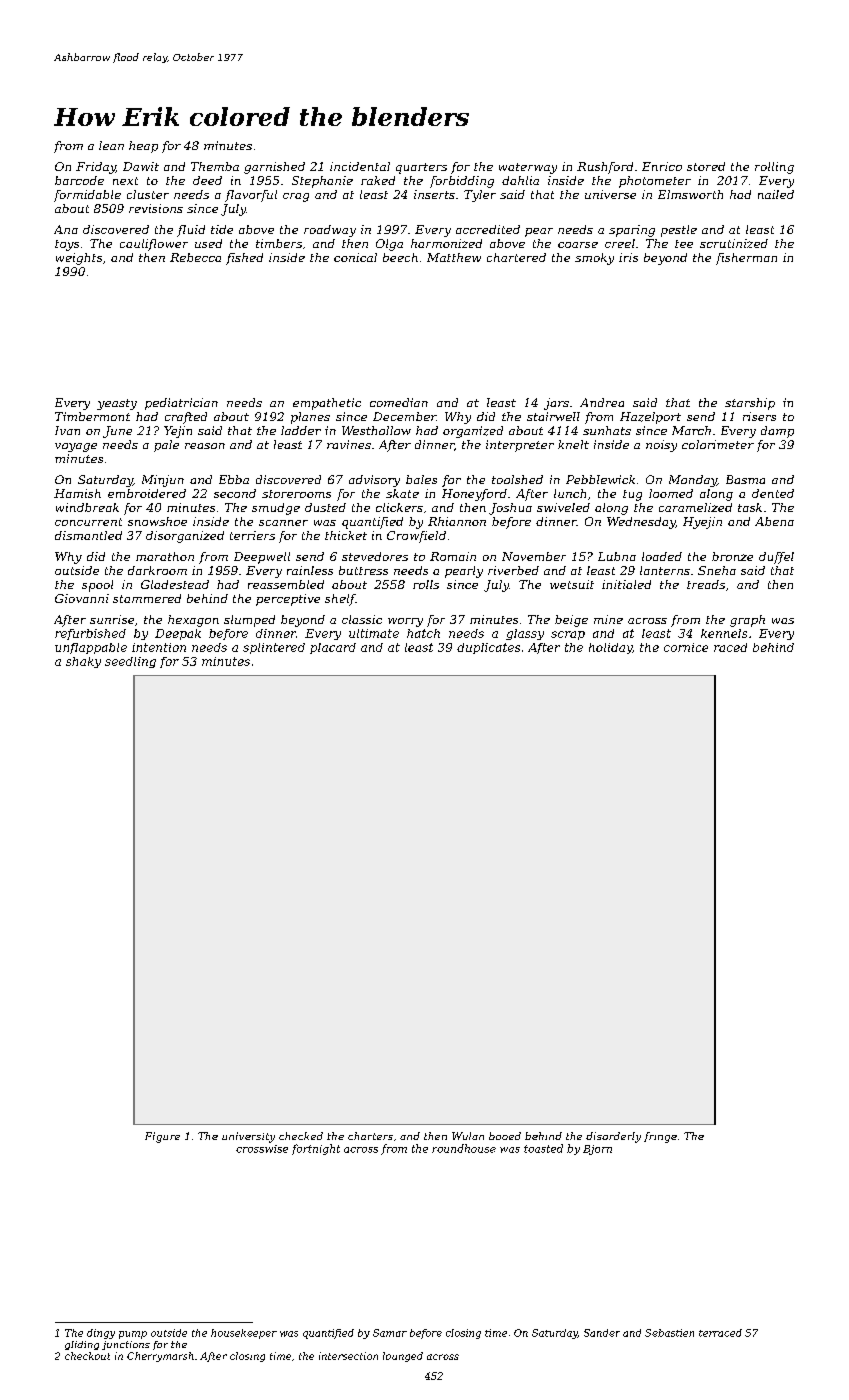  Describe the element at coordinates (602, 402) in the screenshot. I see `Andrea` at that location.
